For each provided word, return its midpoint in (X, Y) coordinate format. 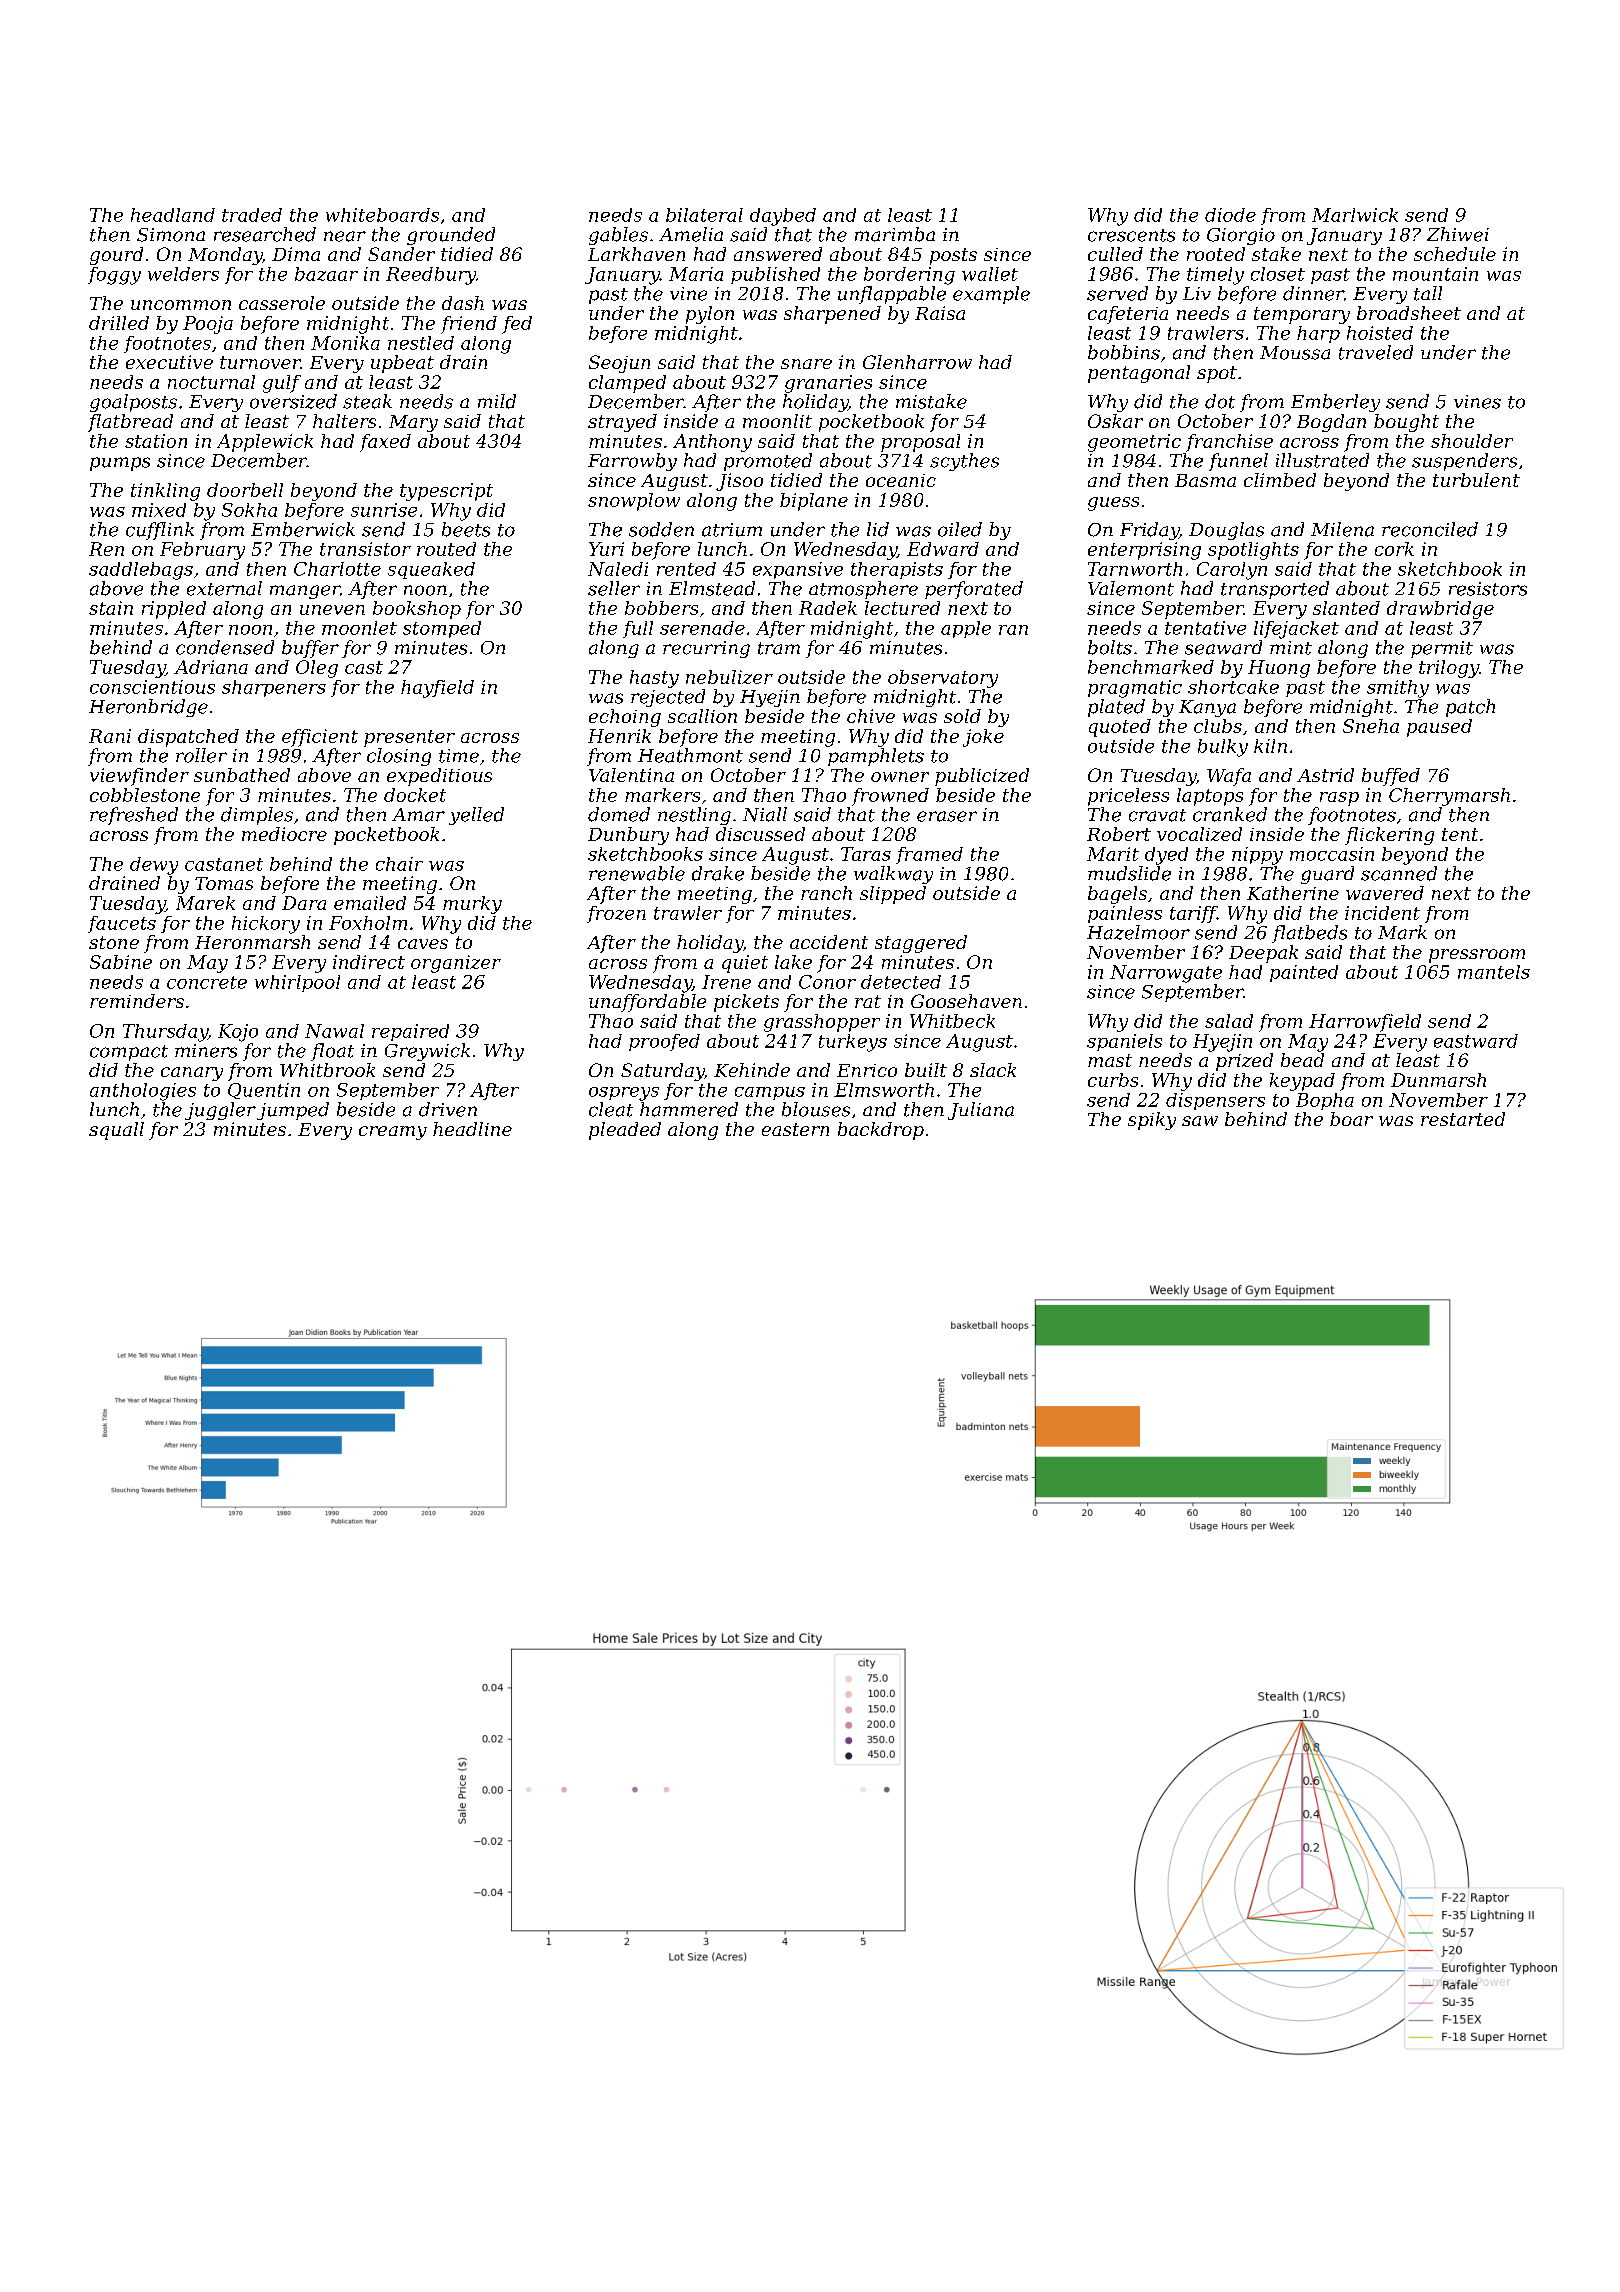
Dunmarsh (1438, 1080)
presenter (409, 738)
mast (1110, 1060)
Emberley (1335, 403)
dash (463, 303)
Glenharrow (917, 362)
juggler (220, 1111)
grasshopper (822, 1023)
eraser (947, 816)
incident (1382, 913)
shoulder (1472, 441)
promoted (768, 462)
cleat (611, 1109)
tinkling (165, 492)
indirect (369, 962)
